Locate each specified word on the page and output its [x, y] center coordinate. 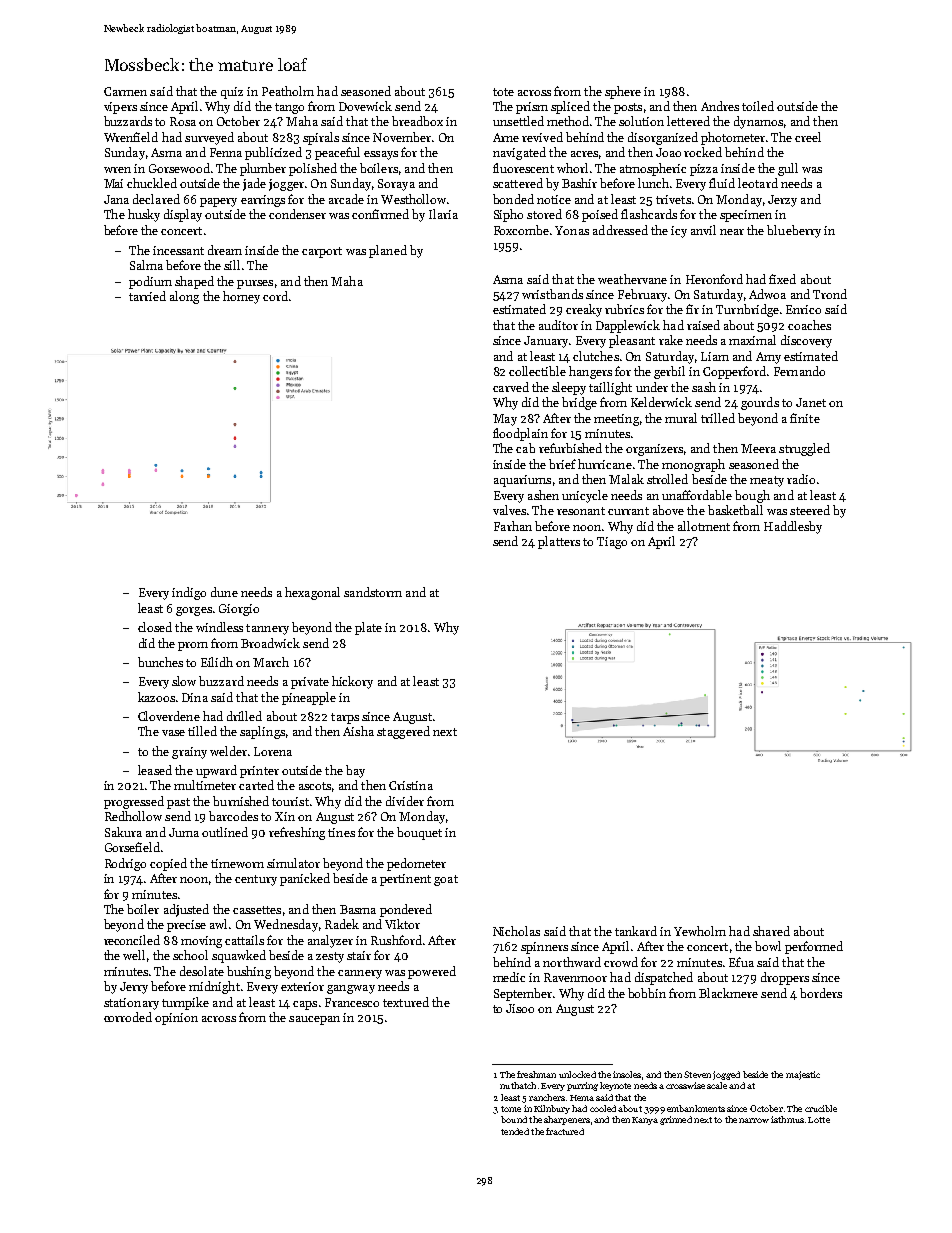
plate [368, 628]
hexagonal [312, 593]
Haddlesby [793, 527]
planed [388, 251]
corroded [128, 1017]
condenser [297, 214]
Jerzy [782, 201]
